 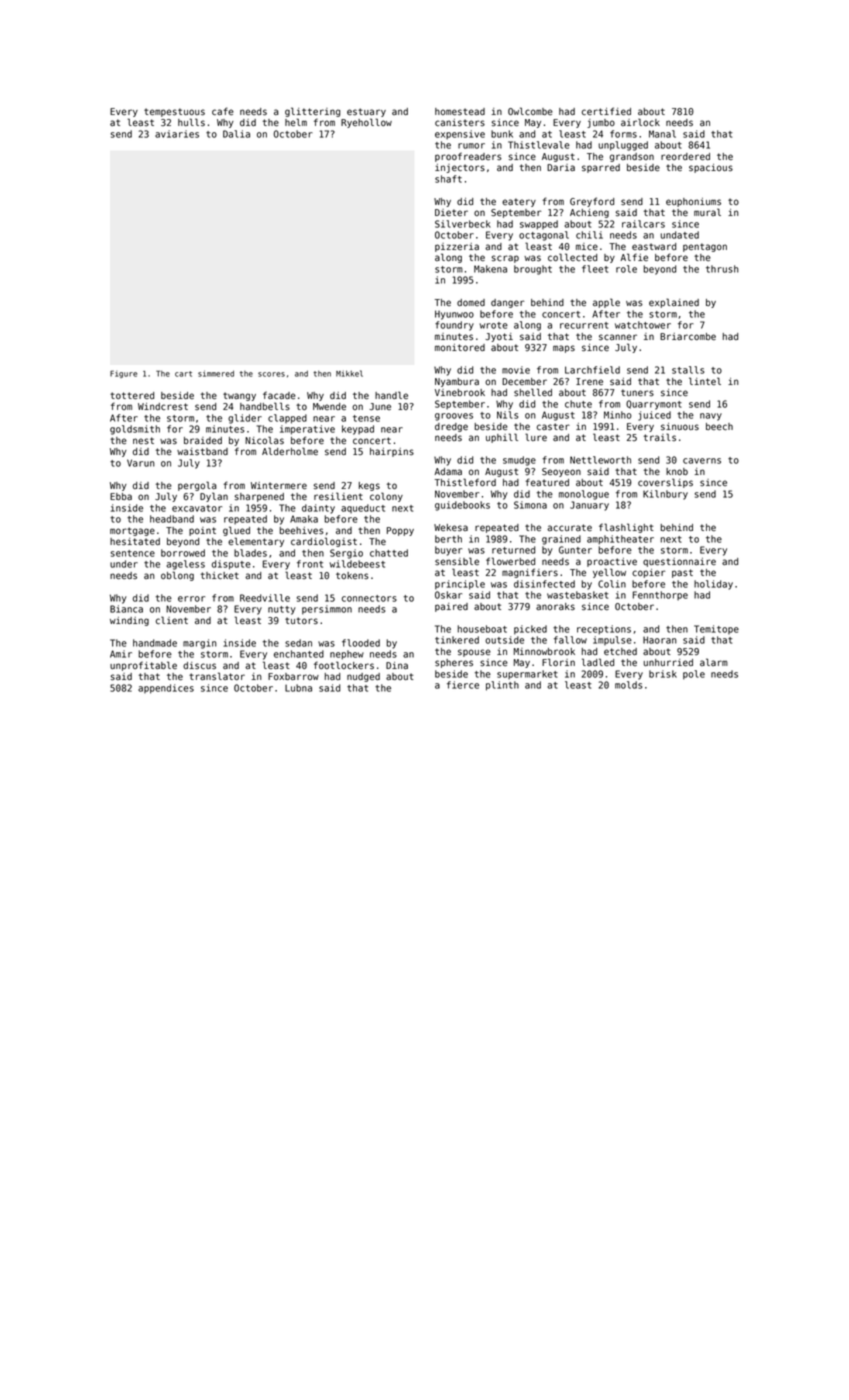 What do you see at coordinates (502, 686) in the image?
I see `plinth` at bounding box center [502, 686].
